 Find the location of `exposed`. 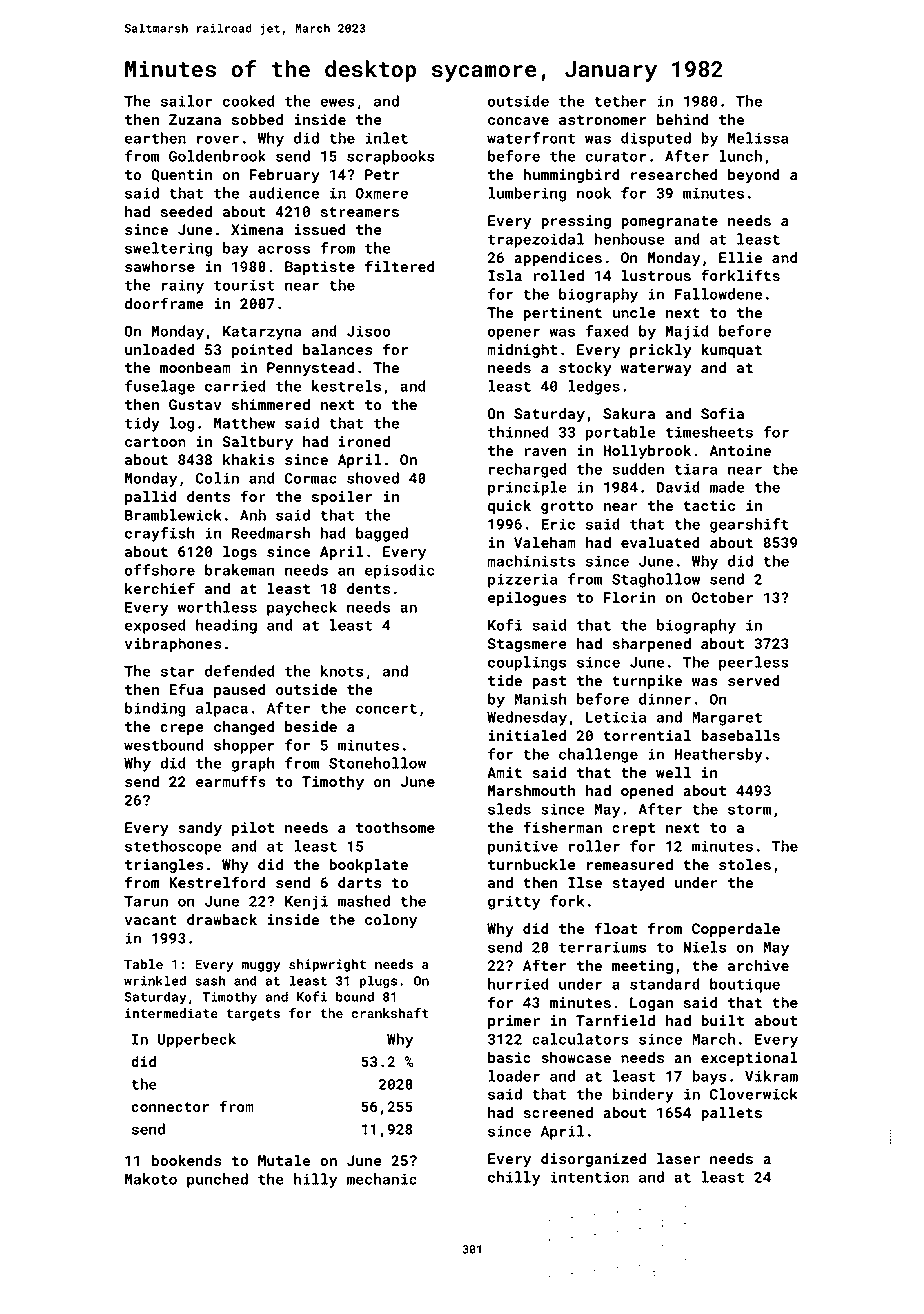

exposed is located at coordinates (155, 626).
